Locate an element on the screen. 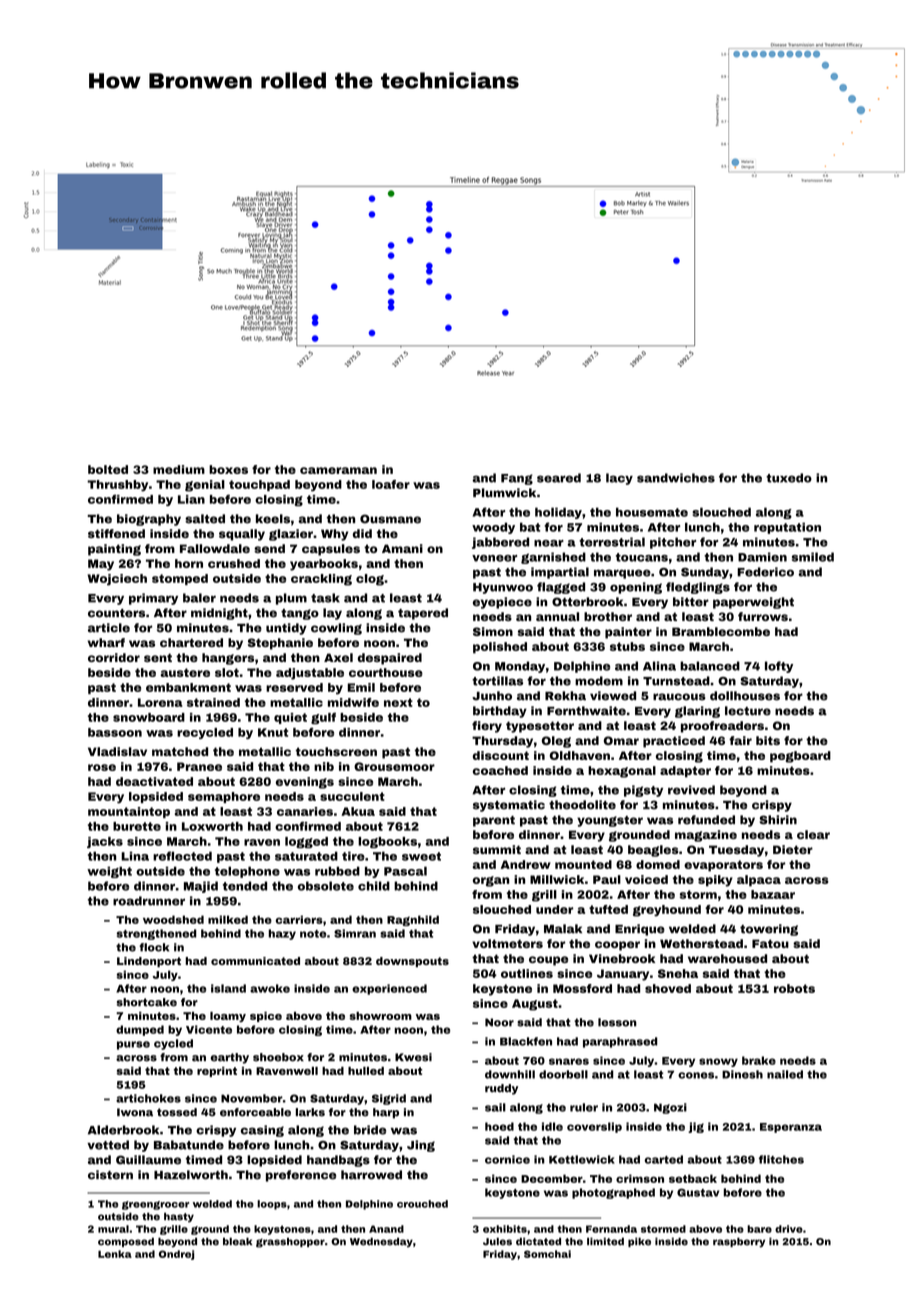 The width and height of the screenshot is (924, 1308). jig is located at coordinates (696, 1127).
